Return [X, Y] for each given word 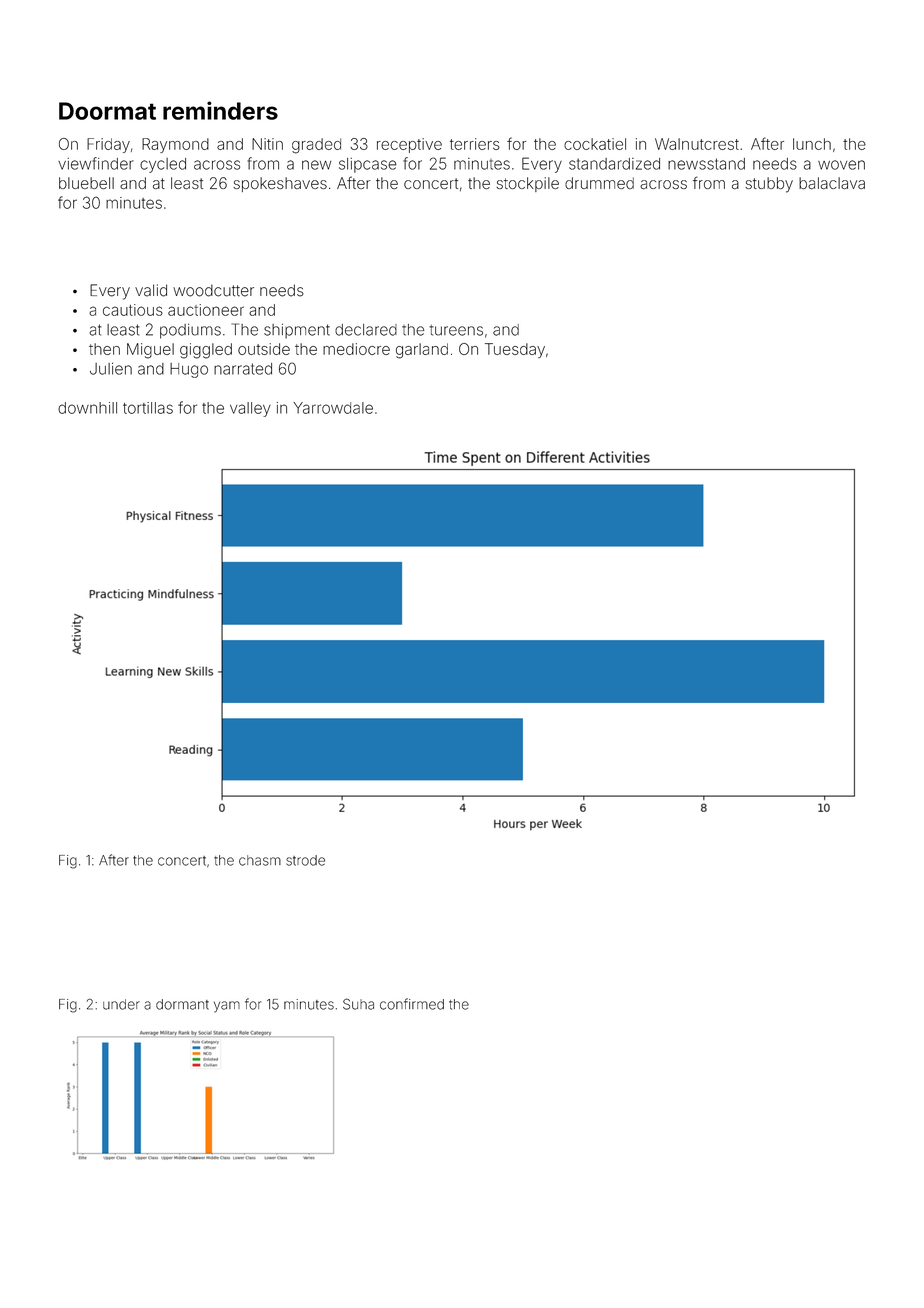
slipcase [368, 165]
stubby [769, 185]
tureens [456, 330]
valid [151, 290]
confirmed [412, 1004]
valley [250, 409]
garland [422, 351]
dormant [182, 1004]
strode [305, 860]
